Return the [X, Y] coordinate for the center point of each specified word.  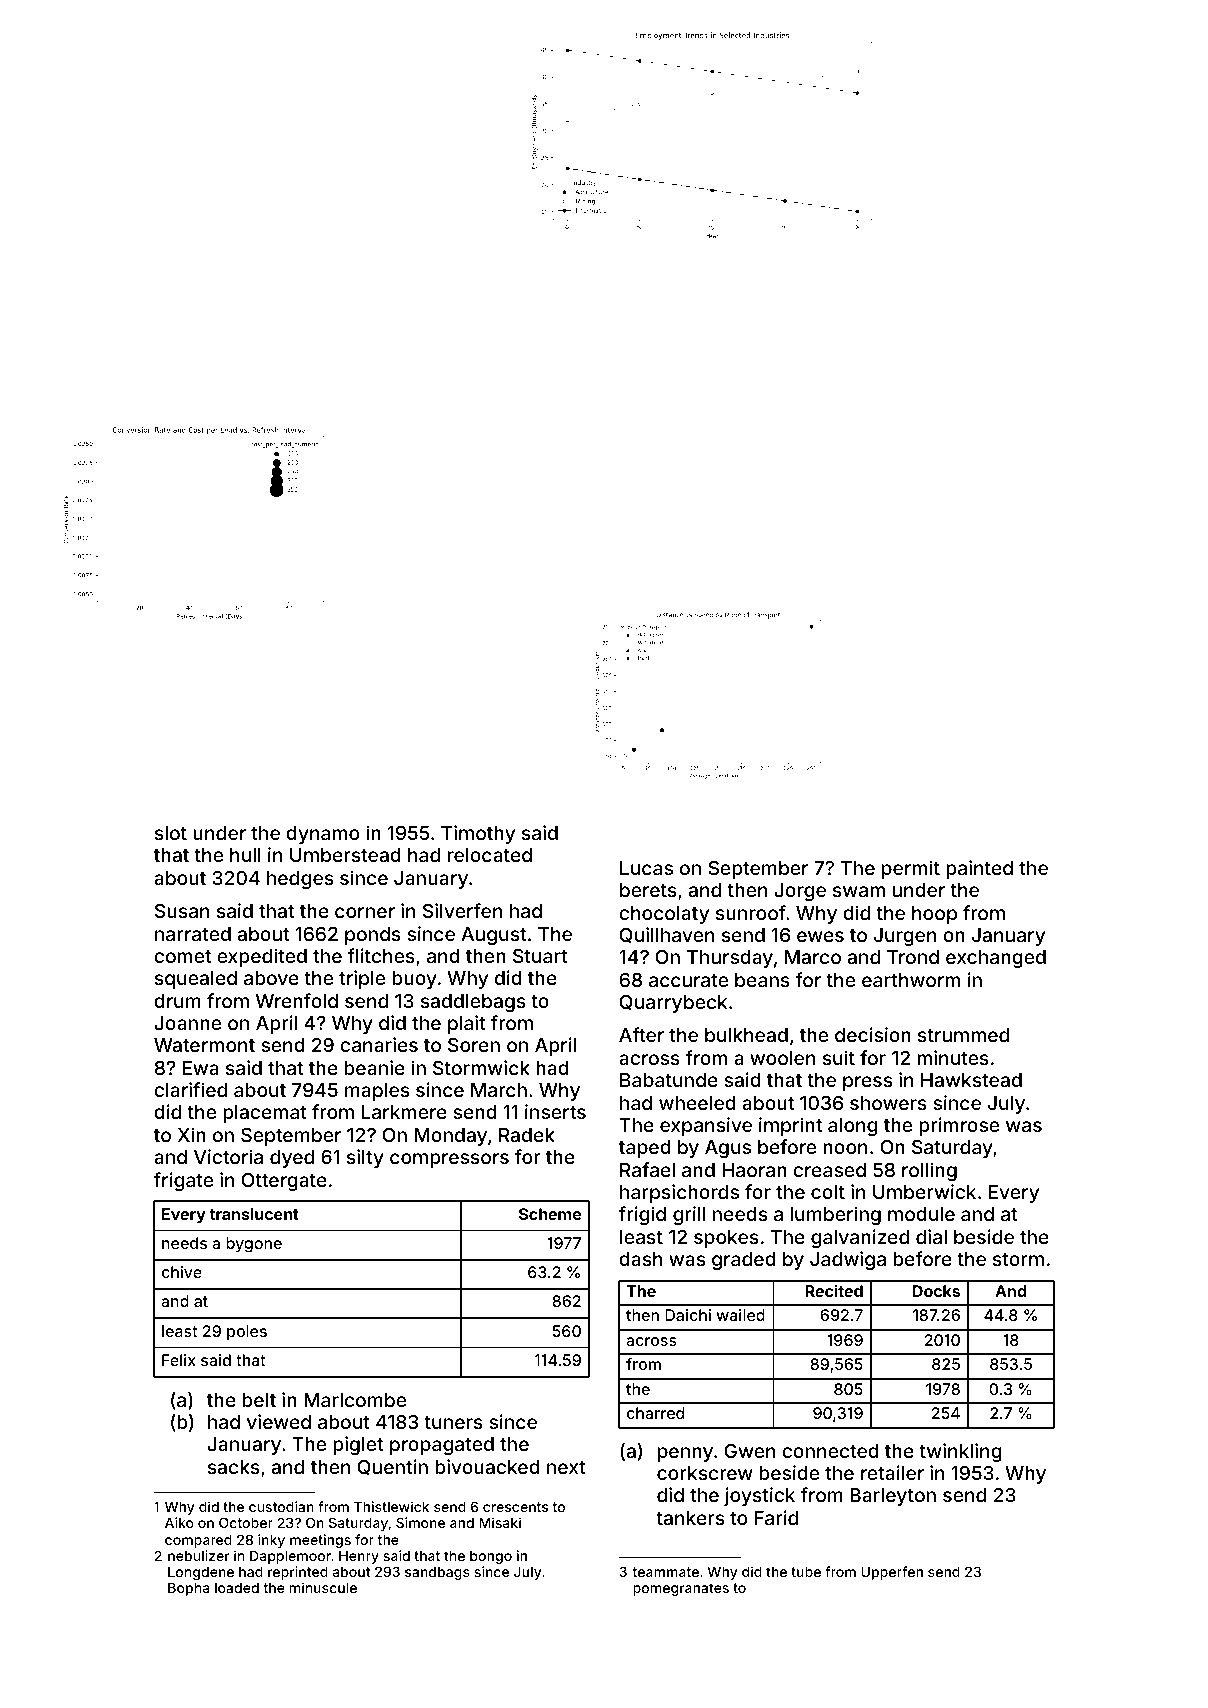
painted [979, 869]
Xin [192, 1134]
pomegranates [681, 1589]
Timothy [478, 834]
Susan [182, 911]
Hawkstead [971, 1080]
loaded [237, 1588]
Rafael [647, 1169]
